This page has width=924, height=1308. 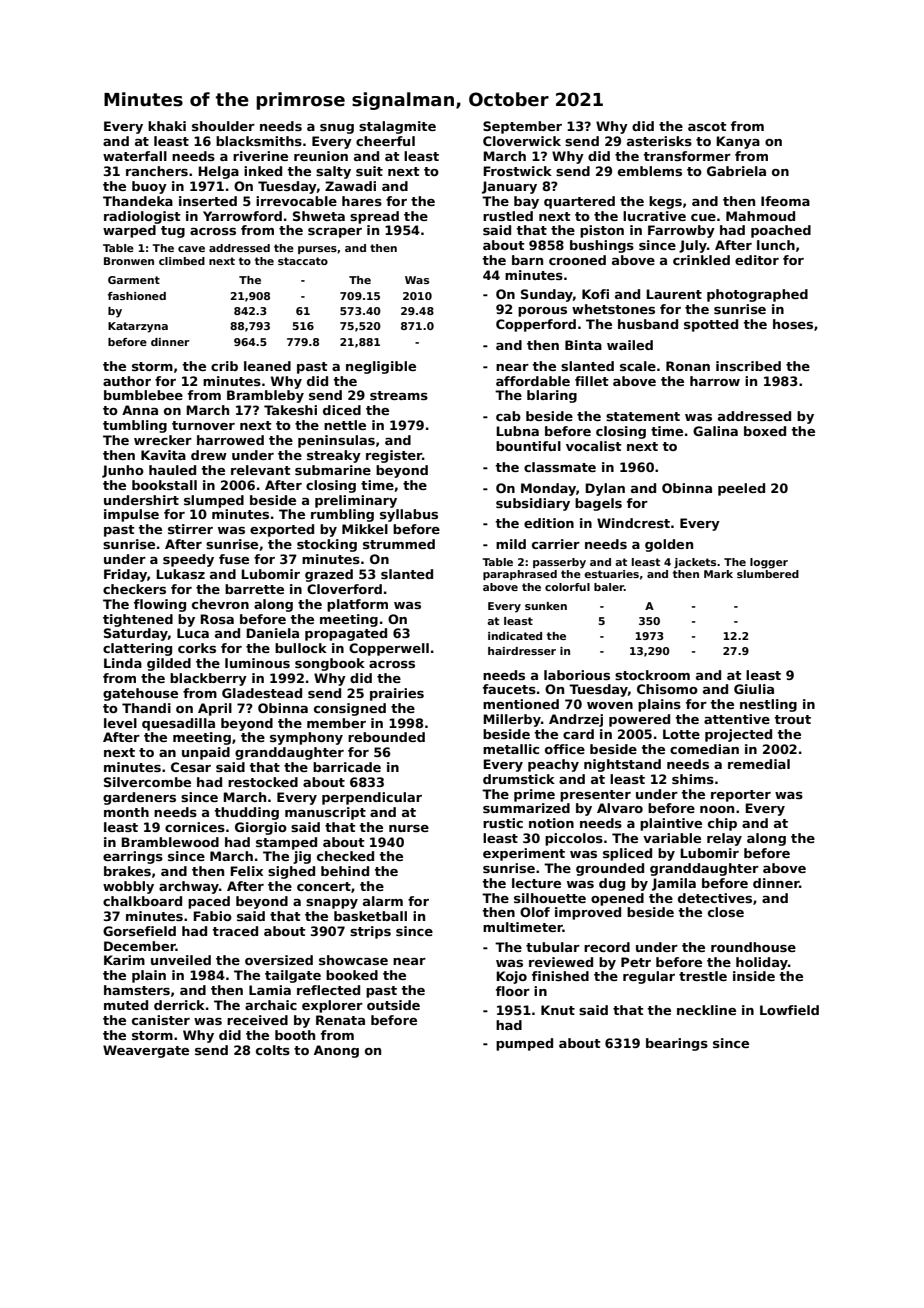 I want to click on hamsters, so click(x=137, y=990).
